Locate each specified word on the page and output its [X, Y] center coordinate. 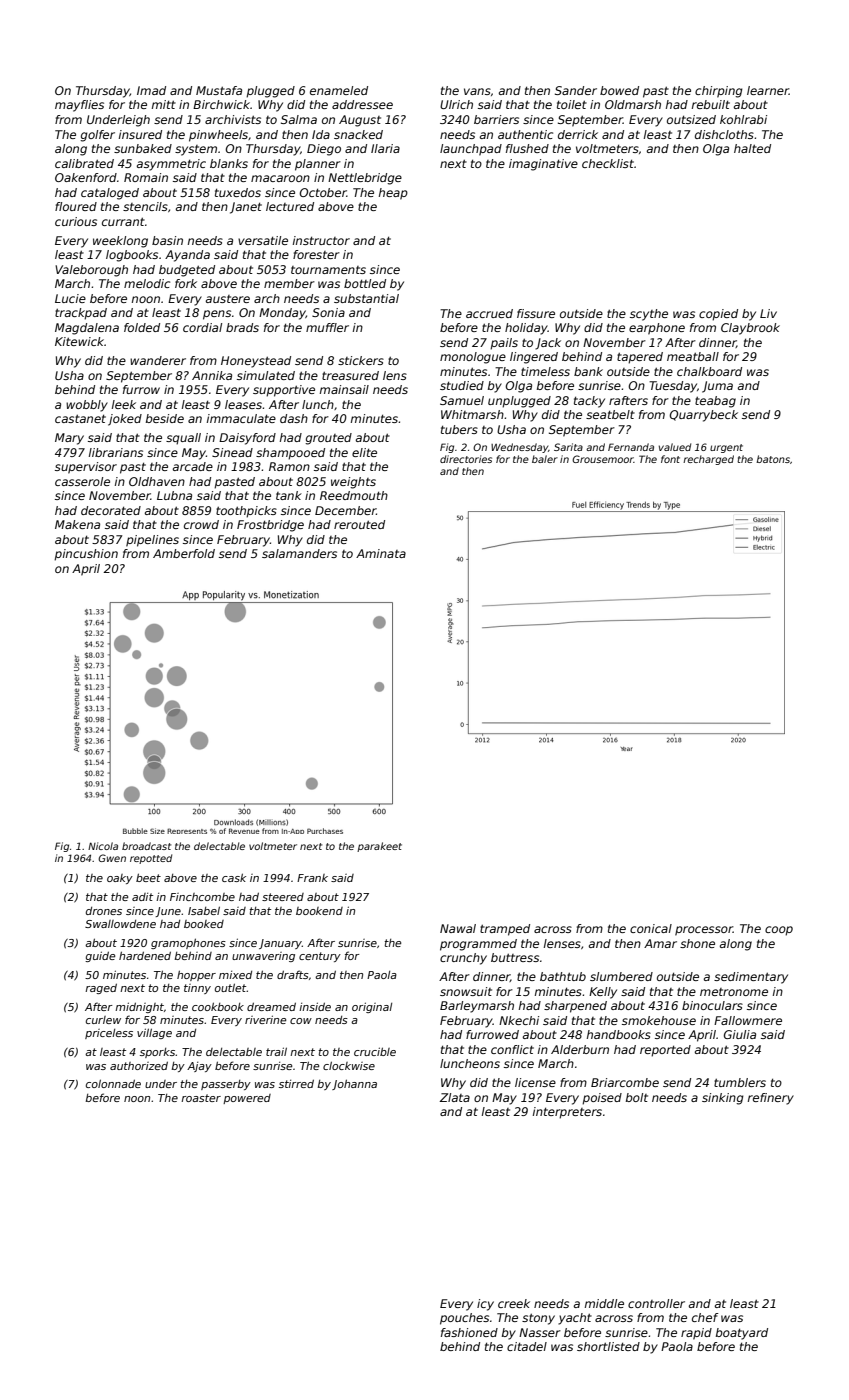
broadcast [146, 846]
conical [651, 928]
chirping [719, 92]
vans [477, 91]
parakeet [379, 847]
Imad [151, 90]
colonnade [113, 1083]
